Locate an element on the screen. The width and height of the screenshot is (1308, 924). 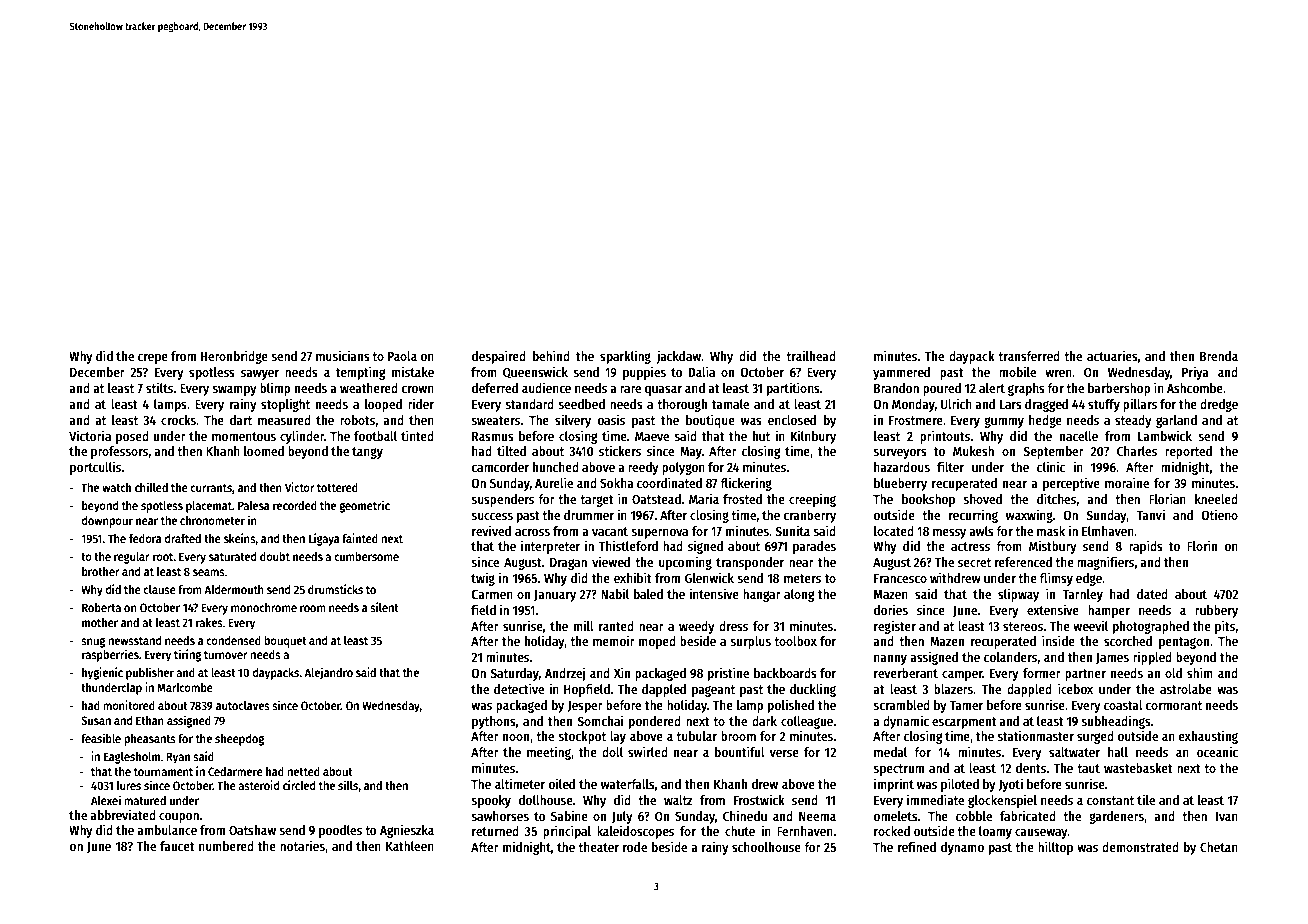
Roberta is located at coordinates (101, 607).
